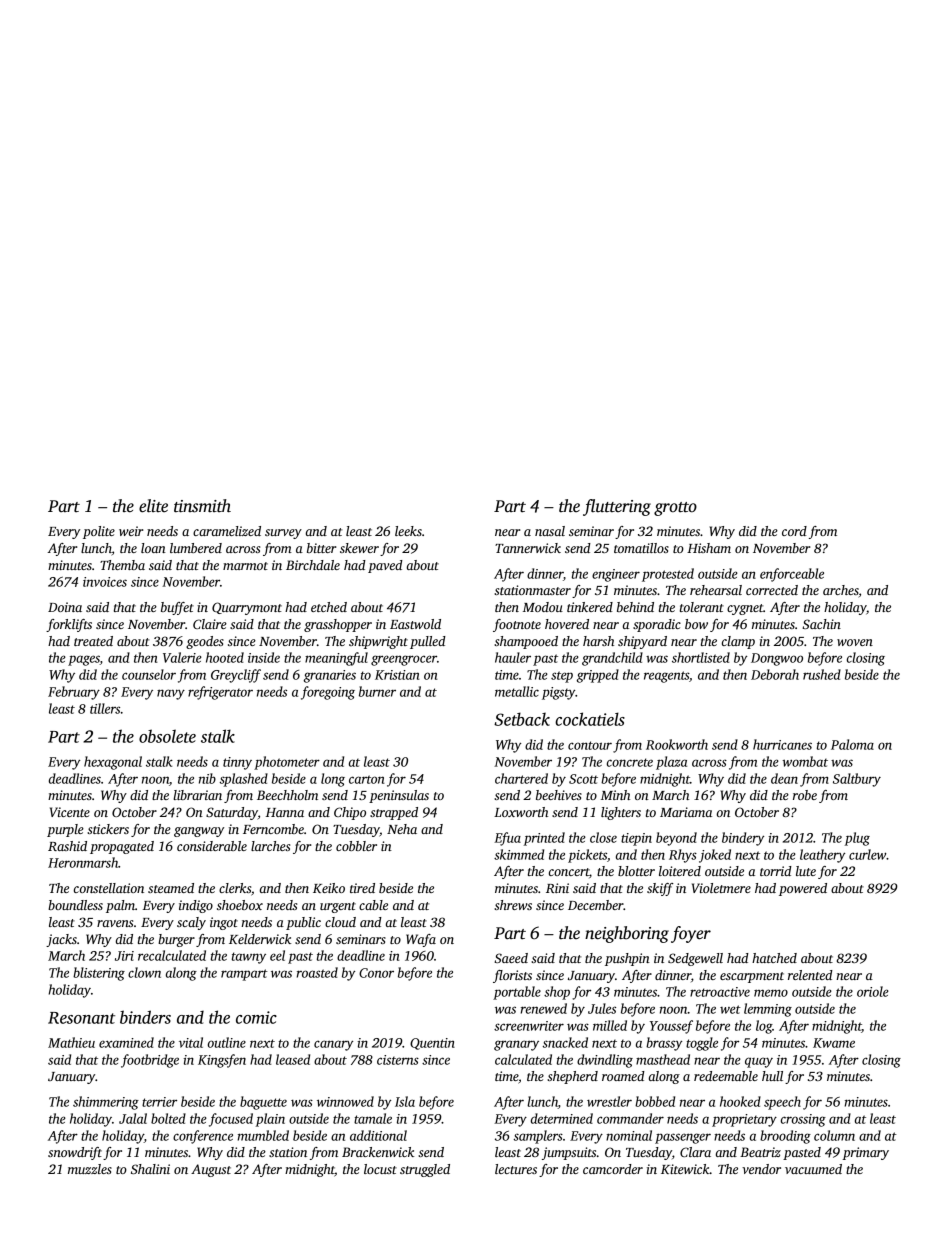 This image has width=952, height=1233. What do you see at coordinates (90, 1169) in the image?
I see `muzzles` at bounding box center [90, 1169].
